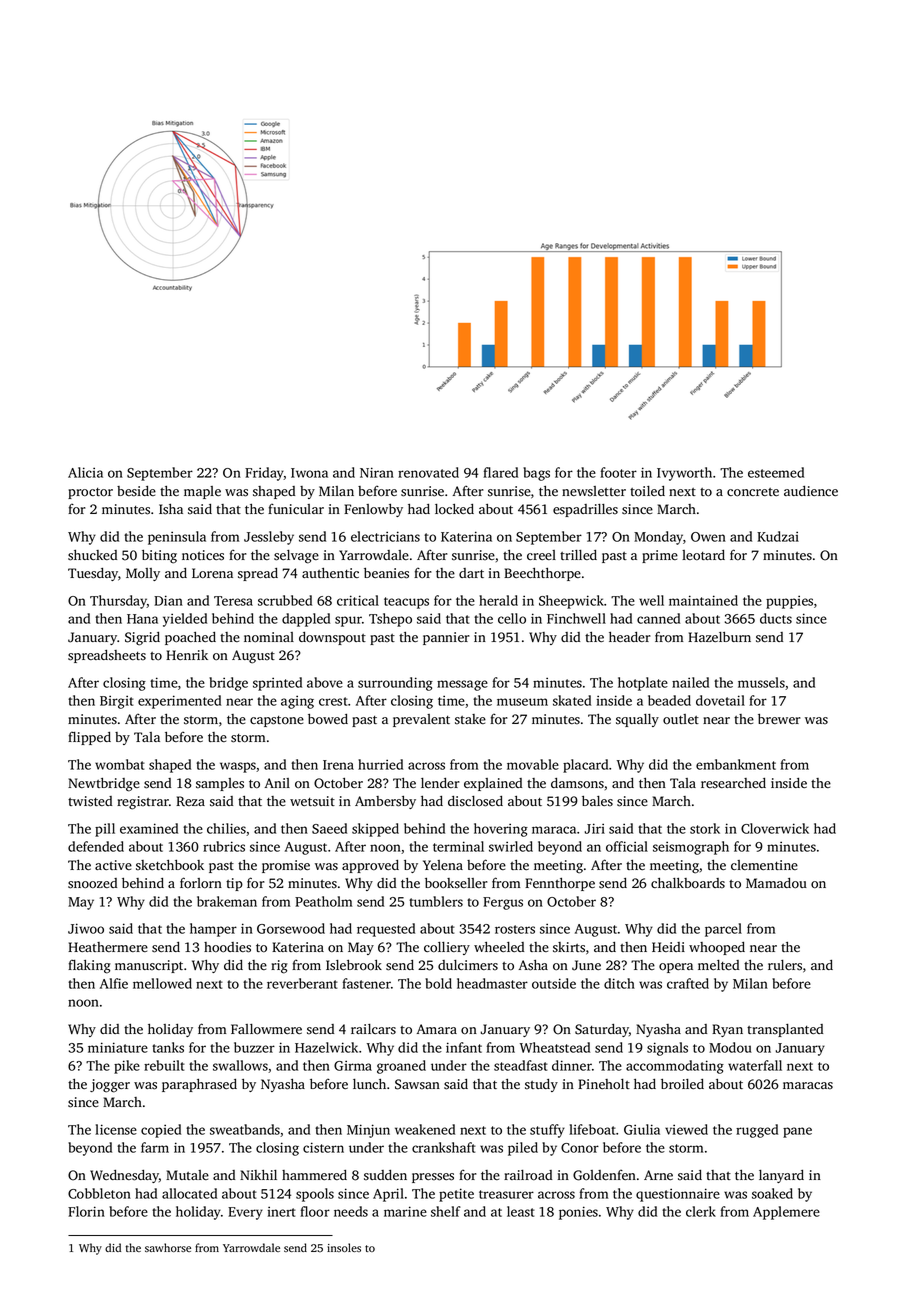  I want to click on clerk, so click(701, 1211).
